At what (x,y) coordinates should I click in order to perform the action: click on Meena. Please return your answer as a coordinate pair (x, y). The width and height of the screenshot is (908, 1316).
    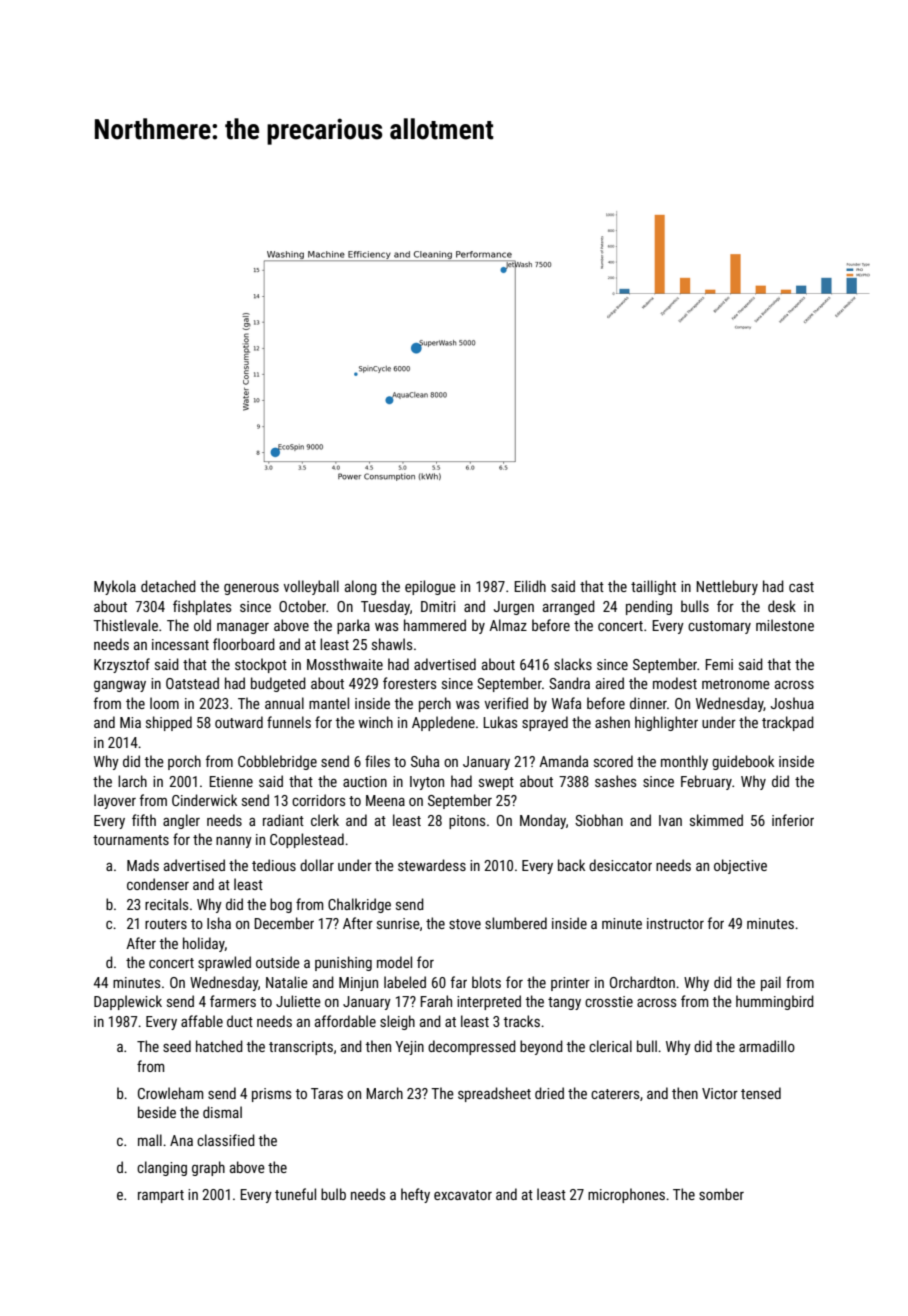
    Looking at the image, I should click on (385, 800).
